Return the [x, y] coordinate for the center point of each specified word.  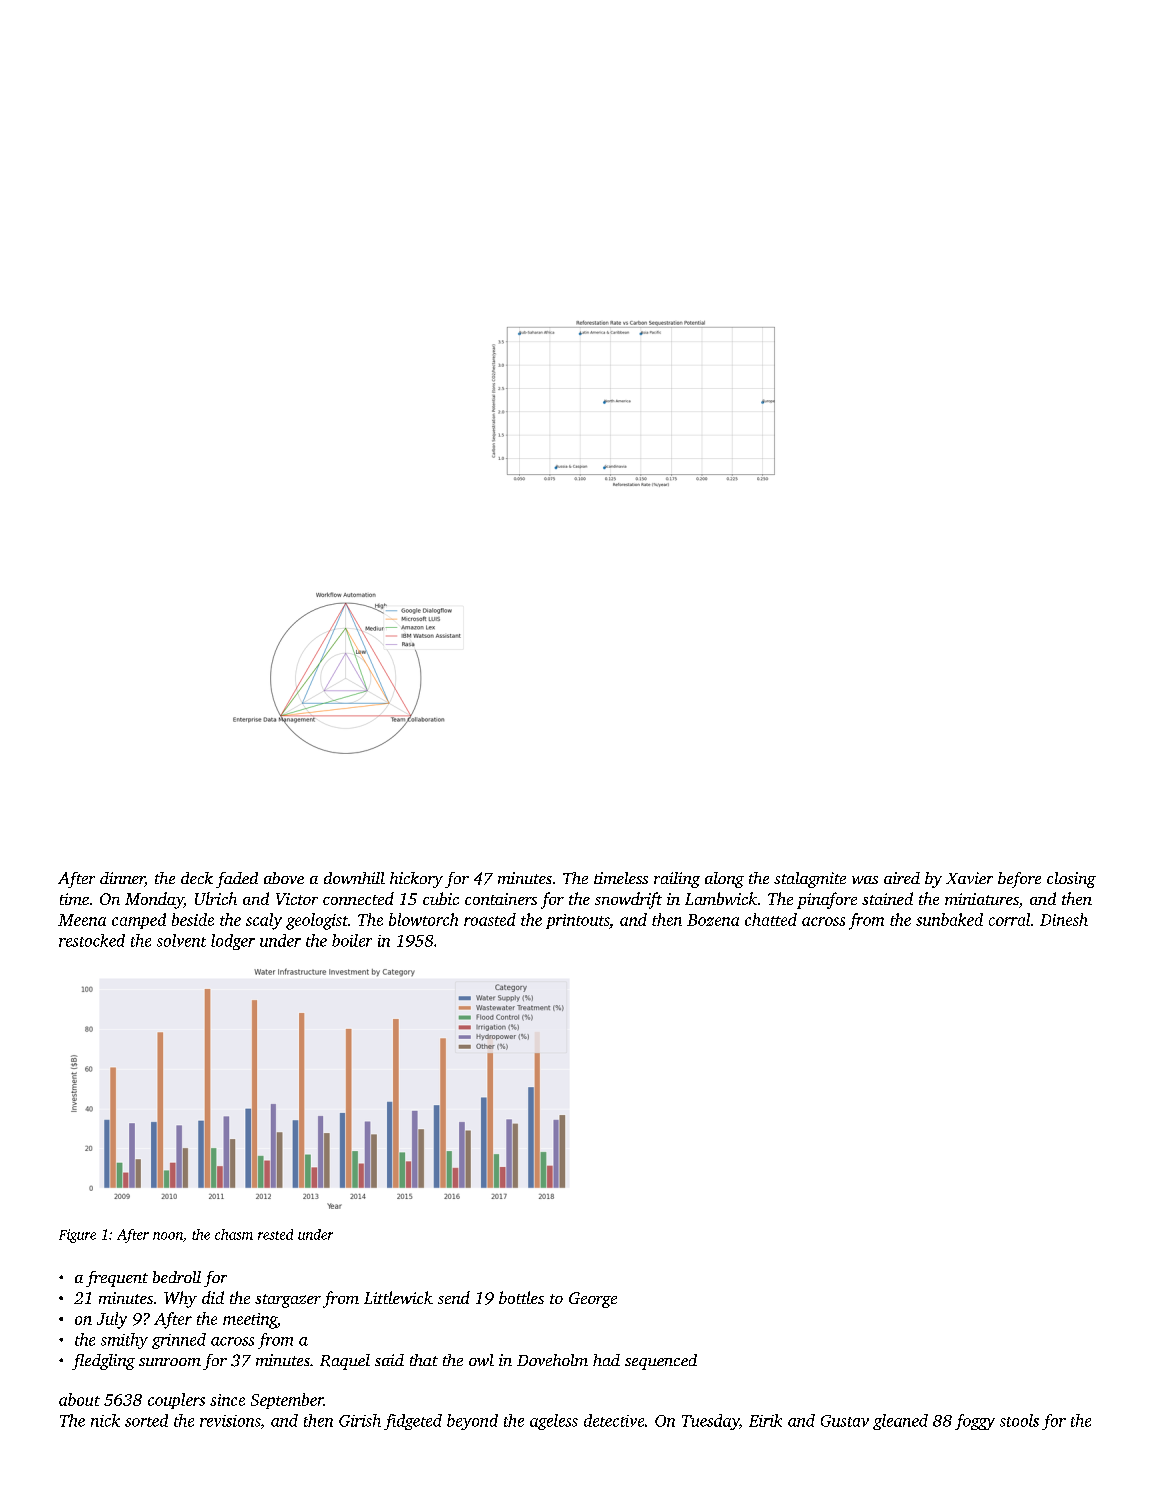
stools [1019, 1420]
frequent [117, 1279]
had [606, 1360]
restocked [92, 940]
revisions [230, 1421]
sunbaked [949, 919]
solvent [181, 940]
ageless [554, 1422]
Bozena [713, 920]
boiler [352, 940]
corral [1009, 919]
